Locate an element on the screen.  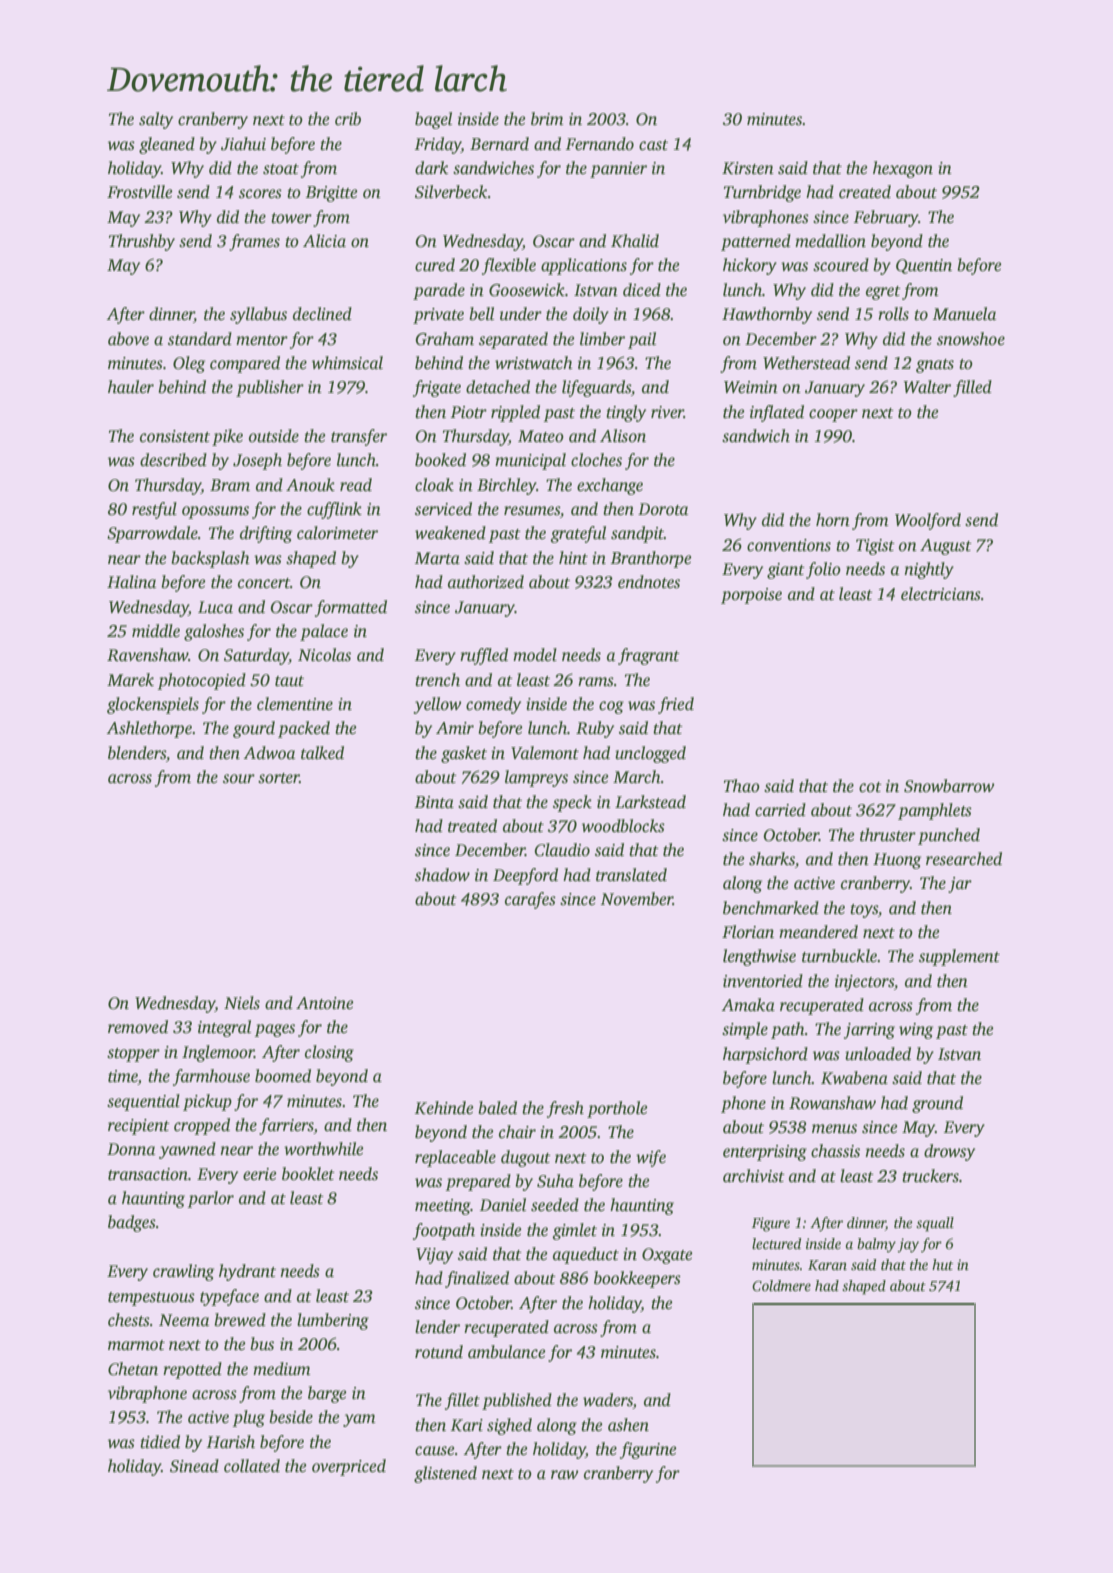
diced is located at coordinates (642, 290).
